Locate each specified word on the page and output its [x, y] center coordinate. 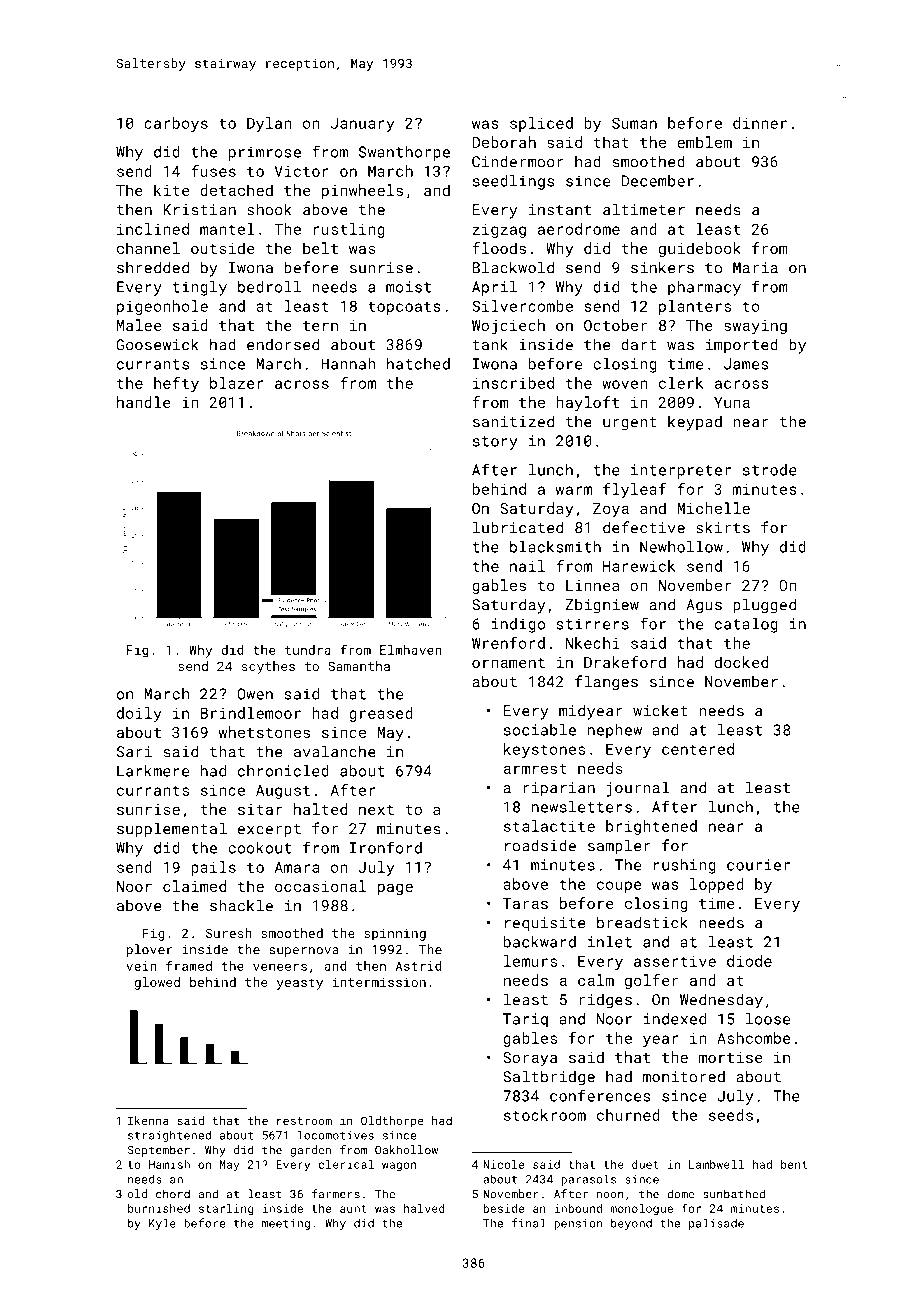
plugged [764, 606]
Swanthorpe [404, 153]
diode [749, 961]
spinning [395, 934]
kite [171, 190]
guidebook [700, 249]
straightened [169, 1136]
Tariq [525, 1020]
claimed [194, 886]
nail [527, 566]
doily [139, 714]
